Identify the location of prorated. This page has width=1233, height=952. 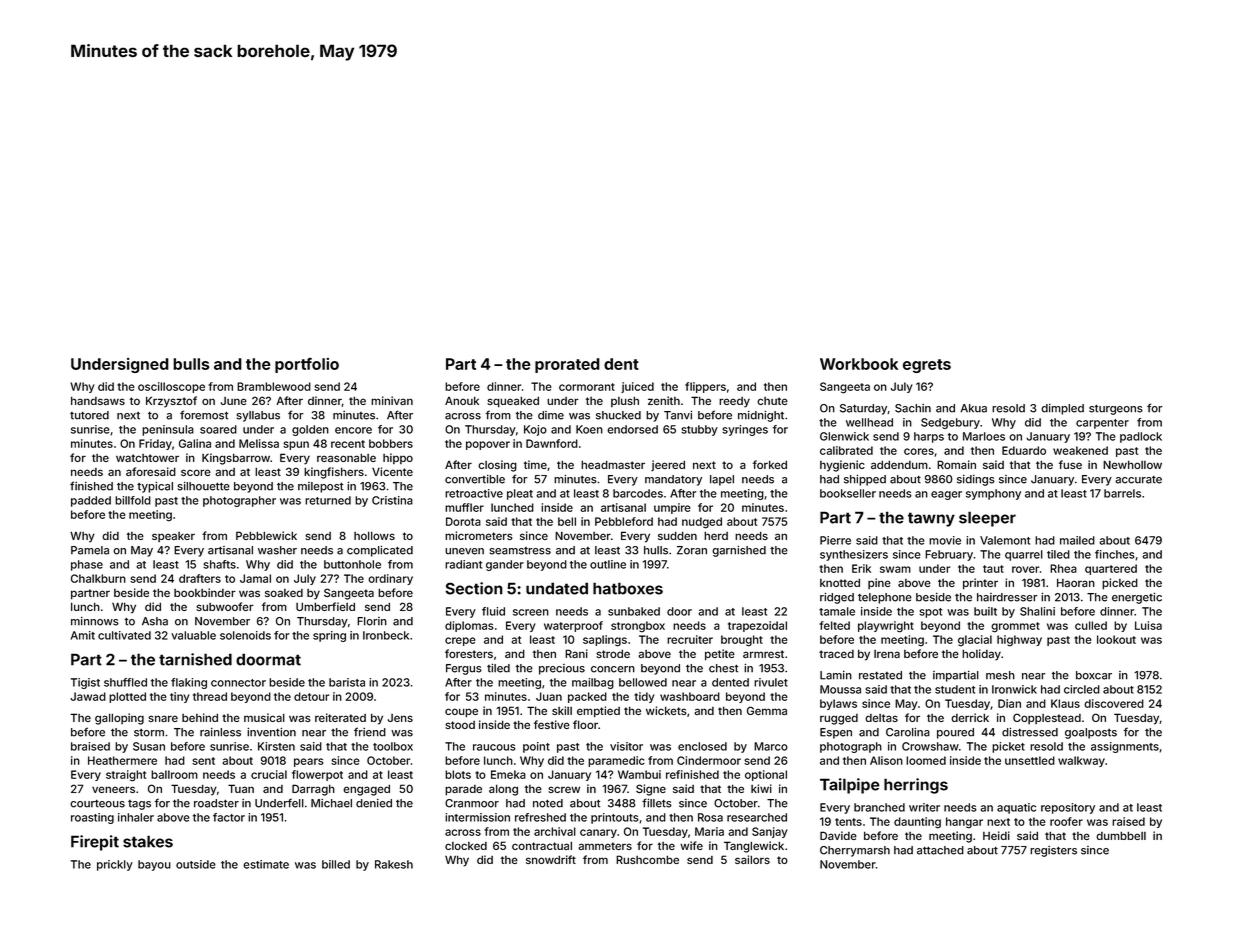
(567, 365).
